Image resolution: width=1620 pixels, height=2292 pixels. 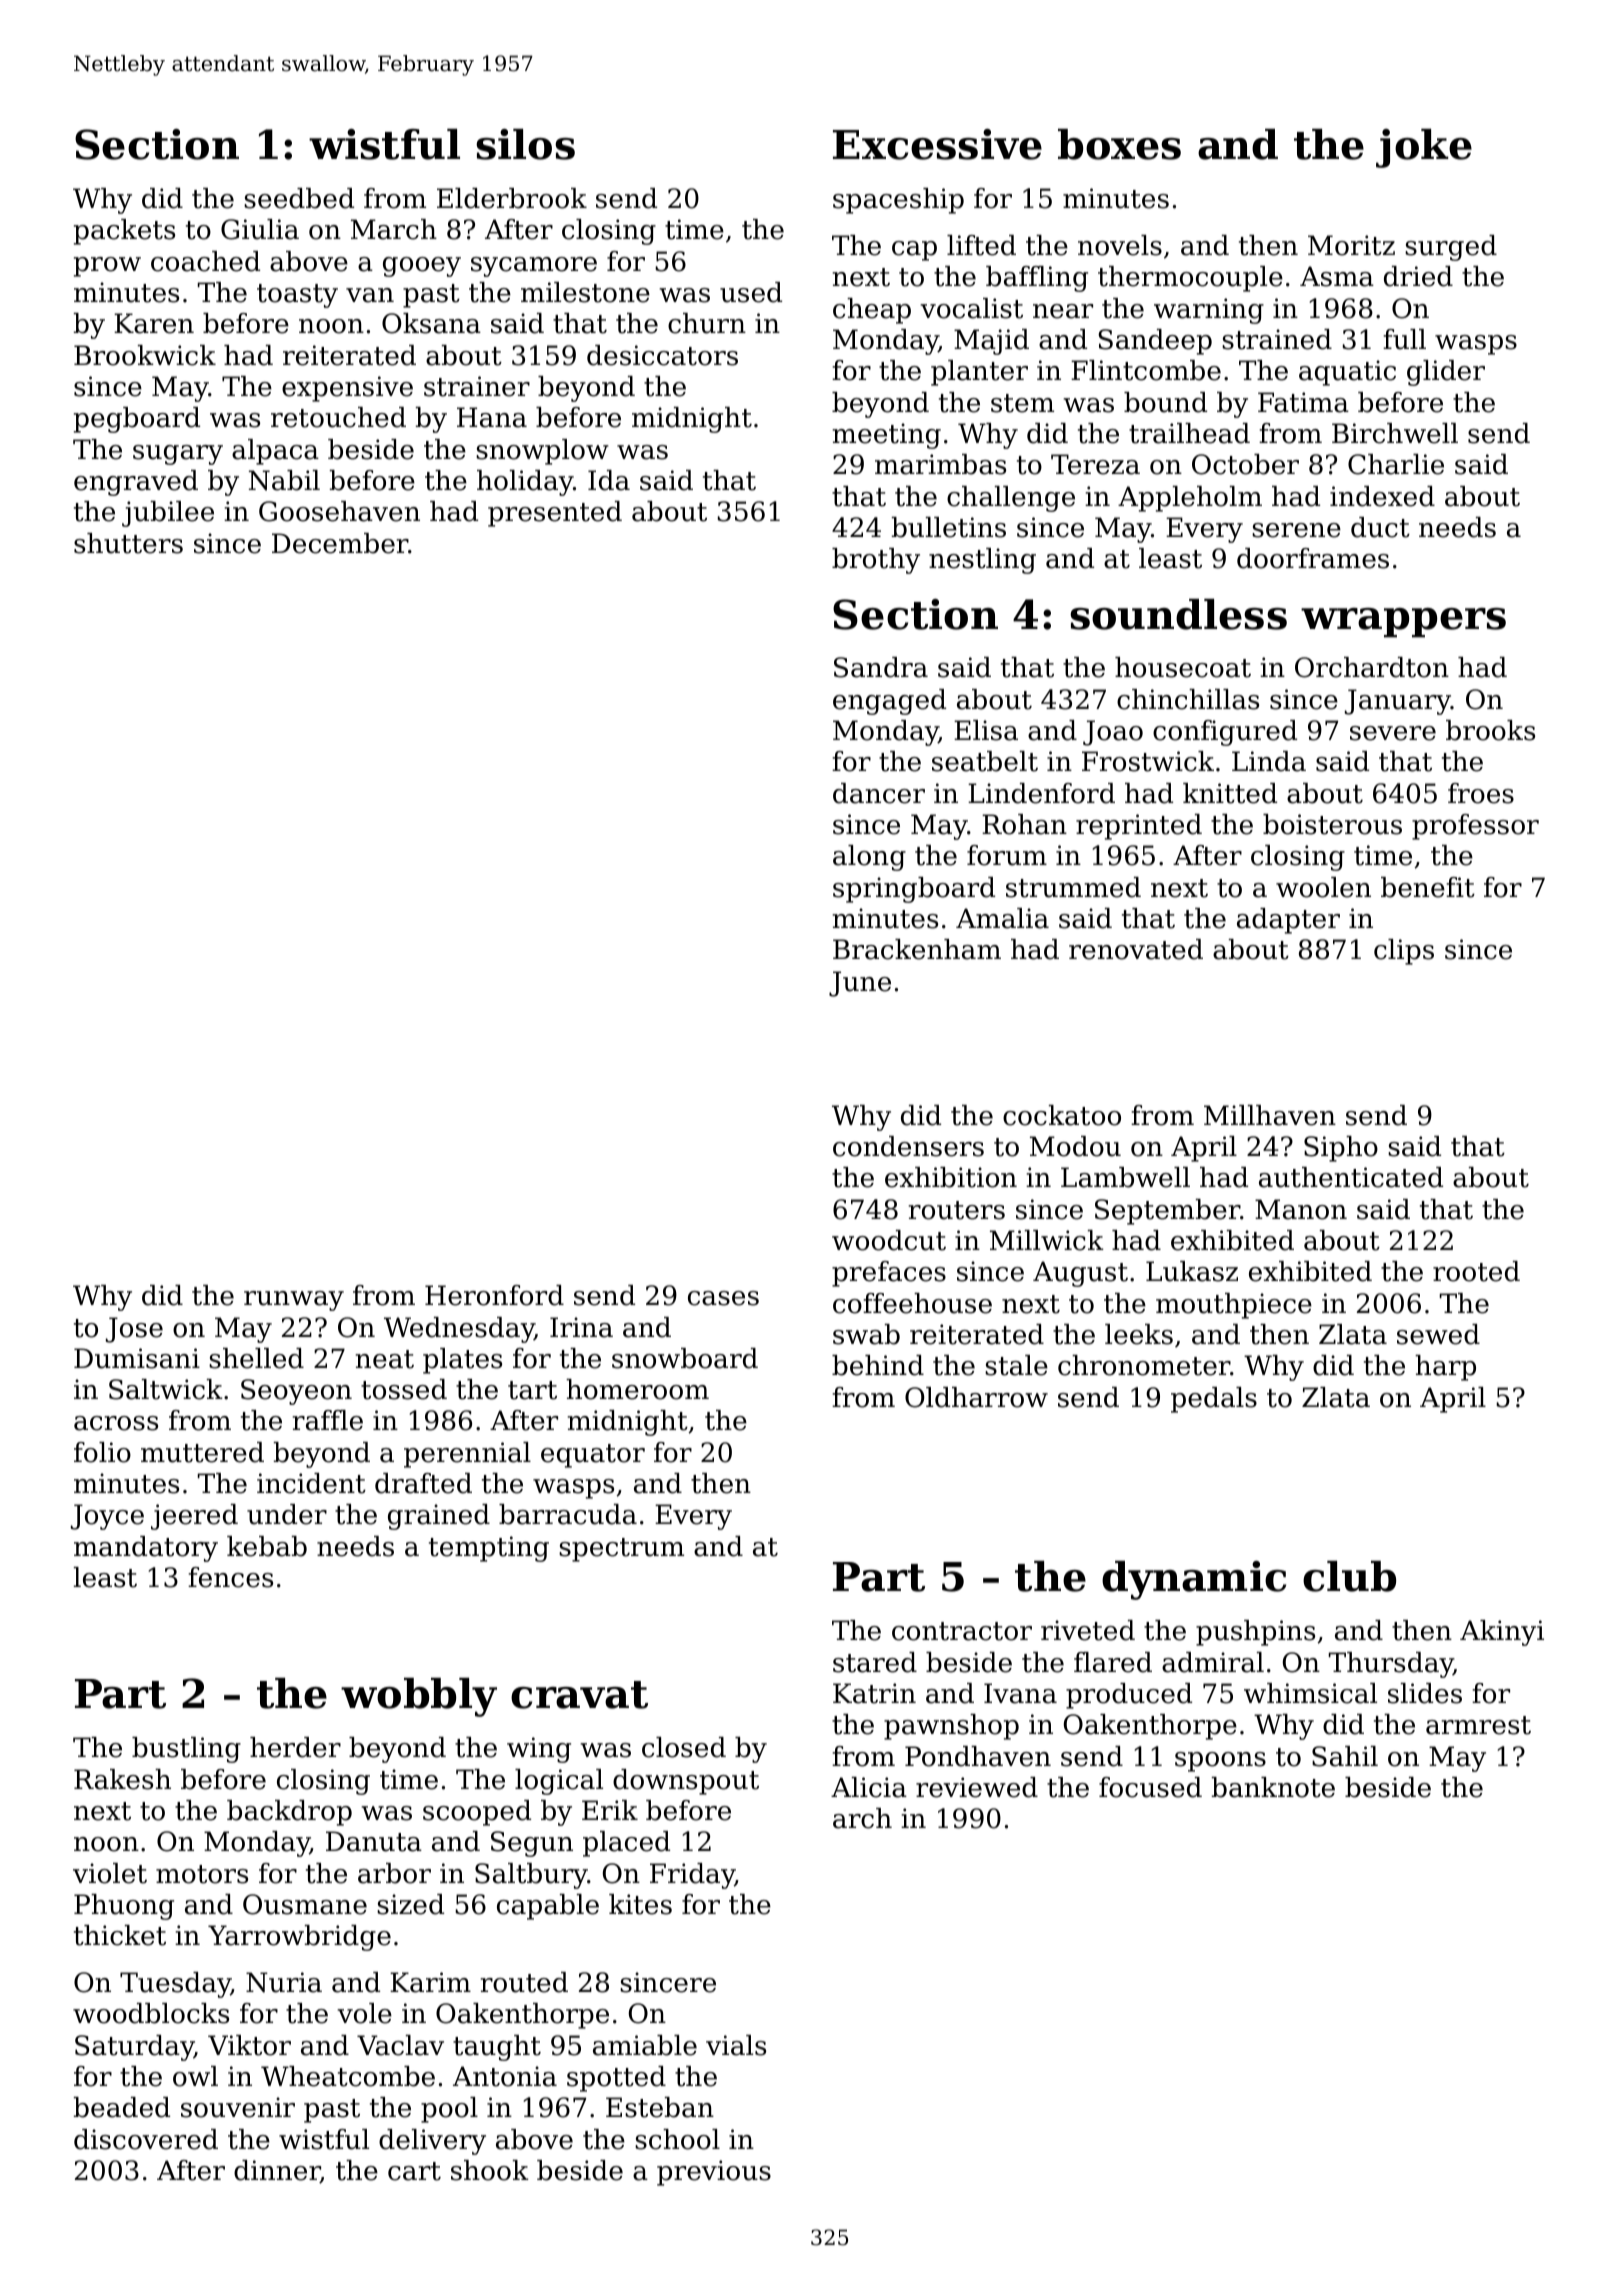 What do you see at coordinates (860, 984) in the document?
I see `June` at bounding box center [860, 984].
